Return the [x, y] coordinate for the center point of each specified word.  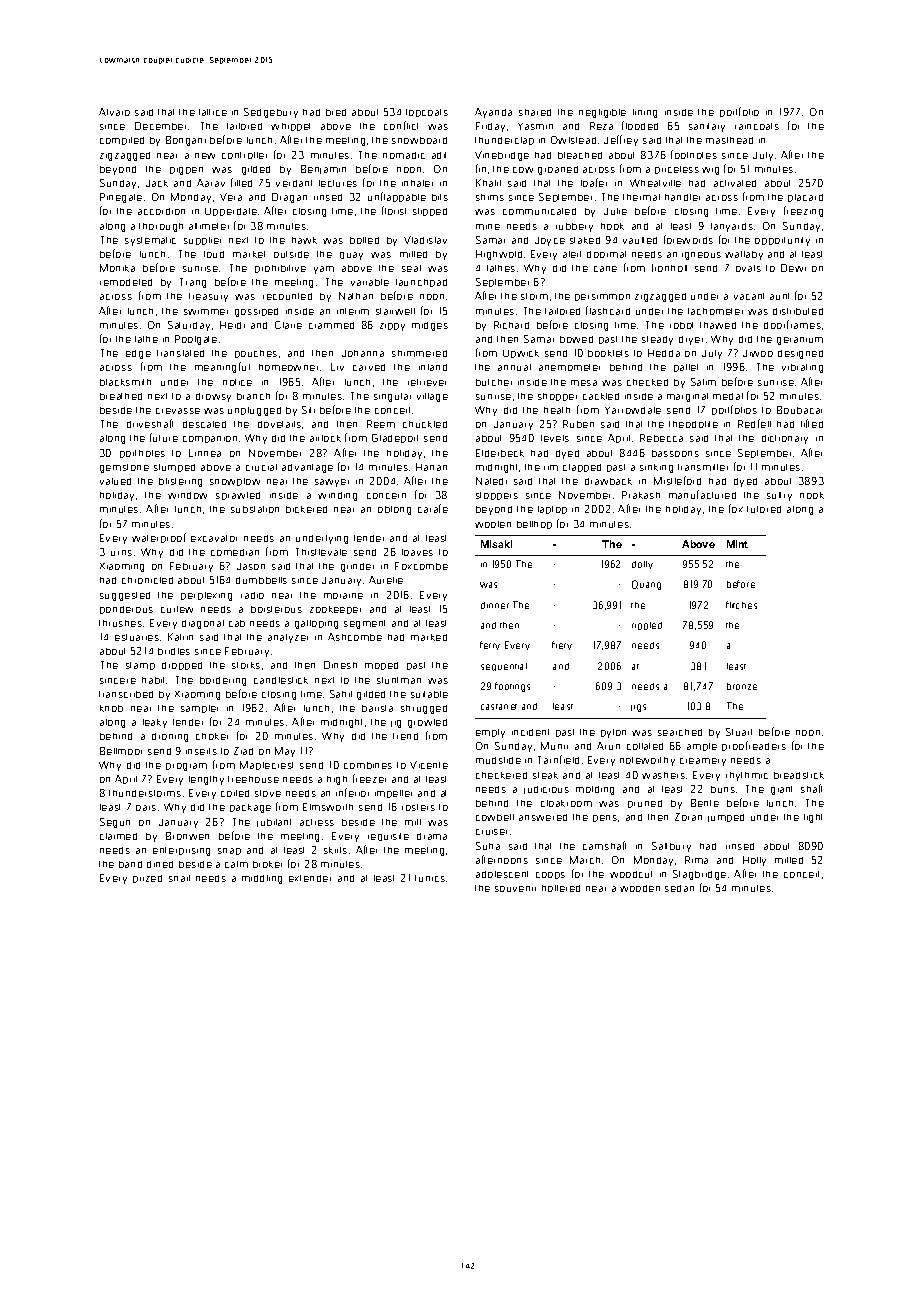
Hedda [664, 353]
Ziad [243, 751]
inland [433, 367]
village [432, 397]
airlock [325, 438]
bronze [742, 686]
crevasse [178, 411]
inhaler [417, 183]
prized [147, 879]
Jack [157, 183]
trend [405, 736]
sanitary [707, 127]
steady [657, 340]
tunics [430, 878]
